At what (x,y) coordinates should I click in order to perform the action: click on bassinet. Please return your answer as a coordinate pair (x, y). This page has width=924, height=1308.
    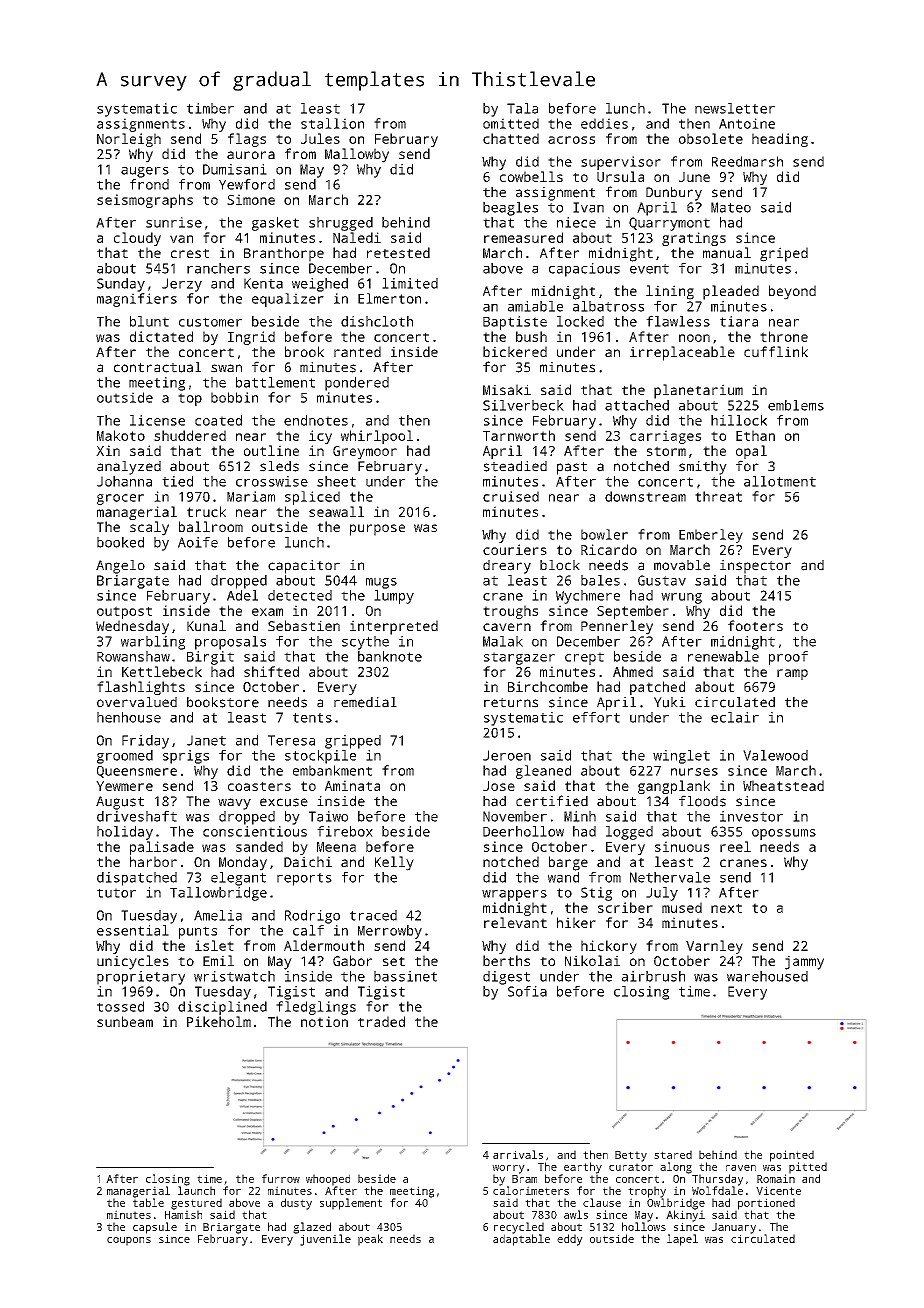
    Looking at the image, I should click on (405, 976).
